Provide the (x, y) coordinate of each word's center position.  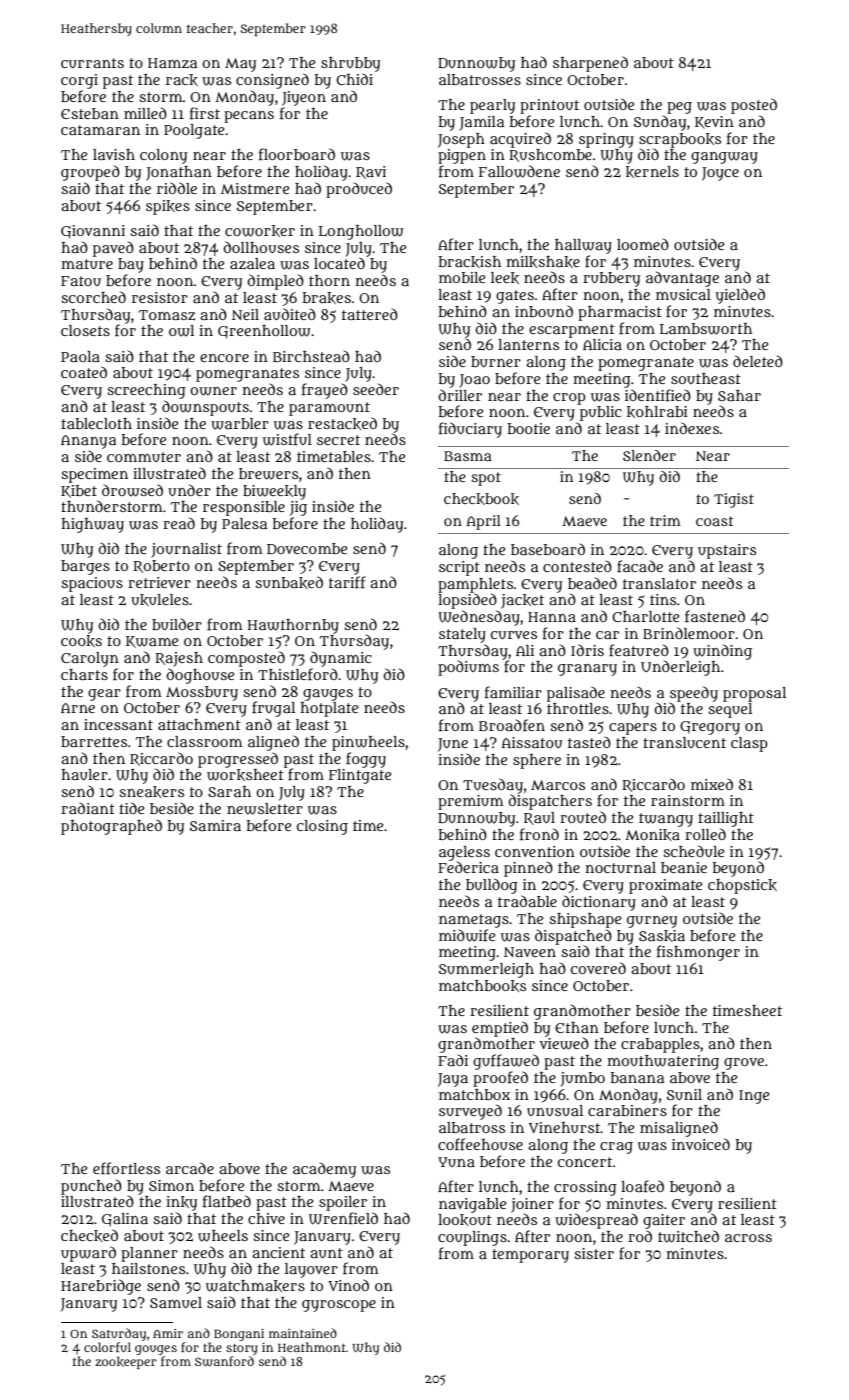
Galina (125, 1220)
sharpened (590, 64)
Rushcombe (550, 155)
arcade (190, 1168)
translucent (684, 742)
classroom (204, 741)
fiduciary (470, 430)
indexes (692, 428)
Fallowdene (519, 171)
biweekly (274, 492)
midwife (467, 935)
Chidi (354, 79)
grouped (90, 173)
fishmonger (698, 953)
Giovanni (93, 232)
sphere (537, 761)
